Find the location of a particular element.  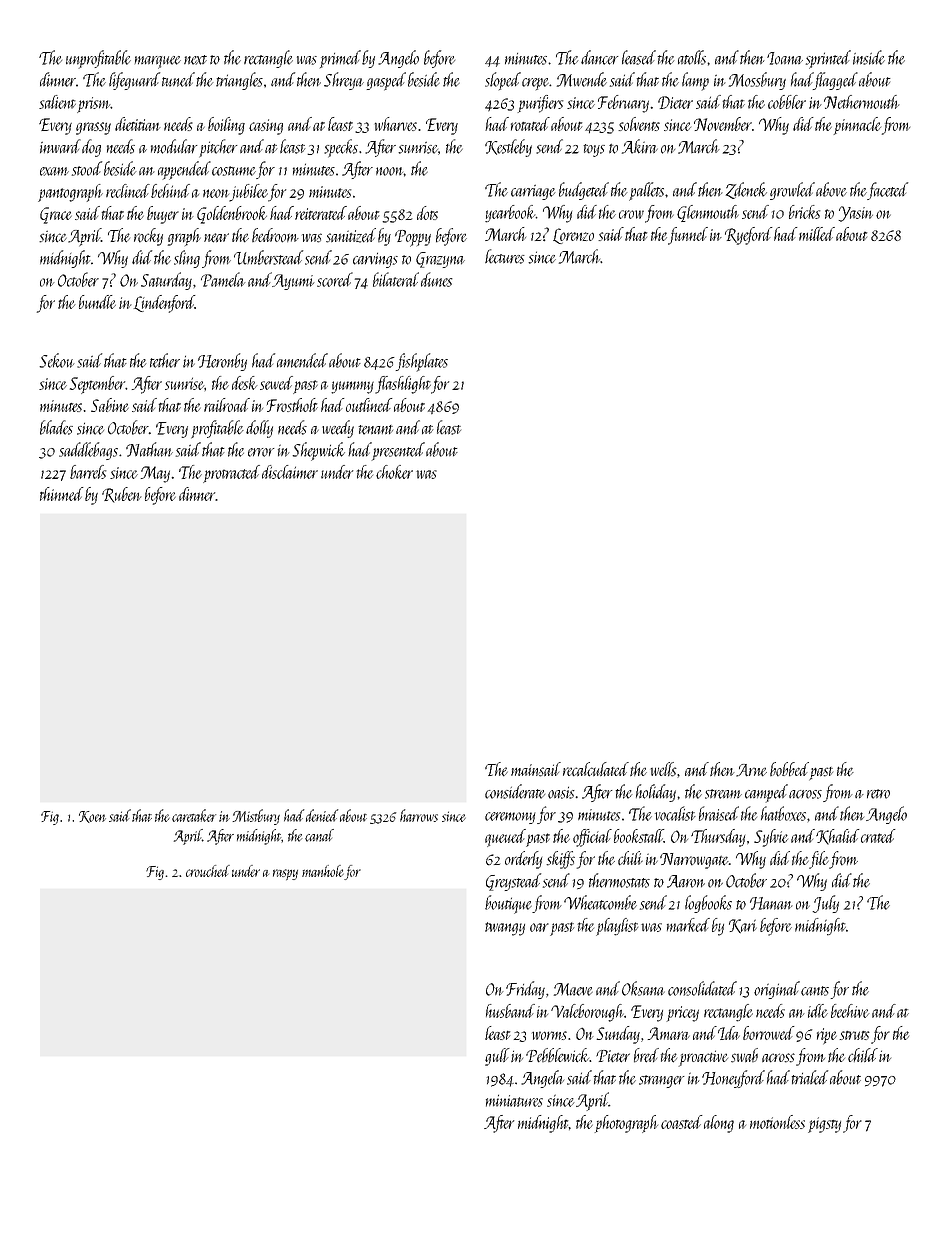

retro is located at coordinates (878, 794).
